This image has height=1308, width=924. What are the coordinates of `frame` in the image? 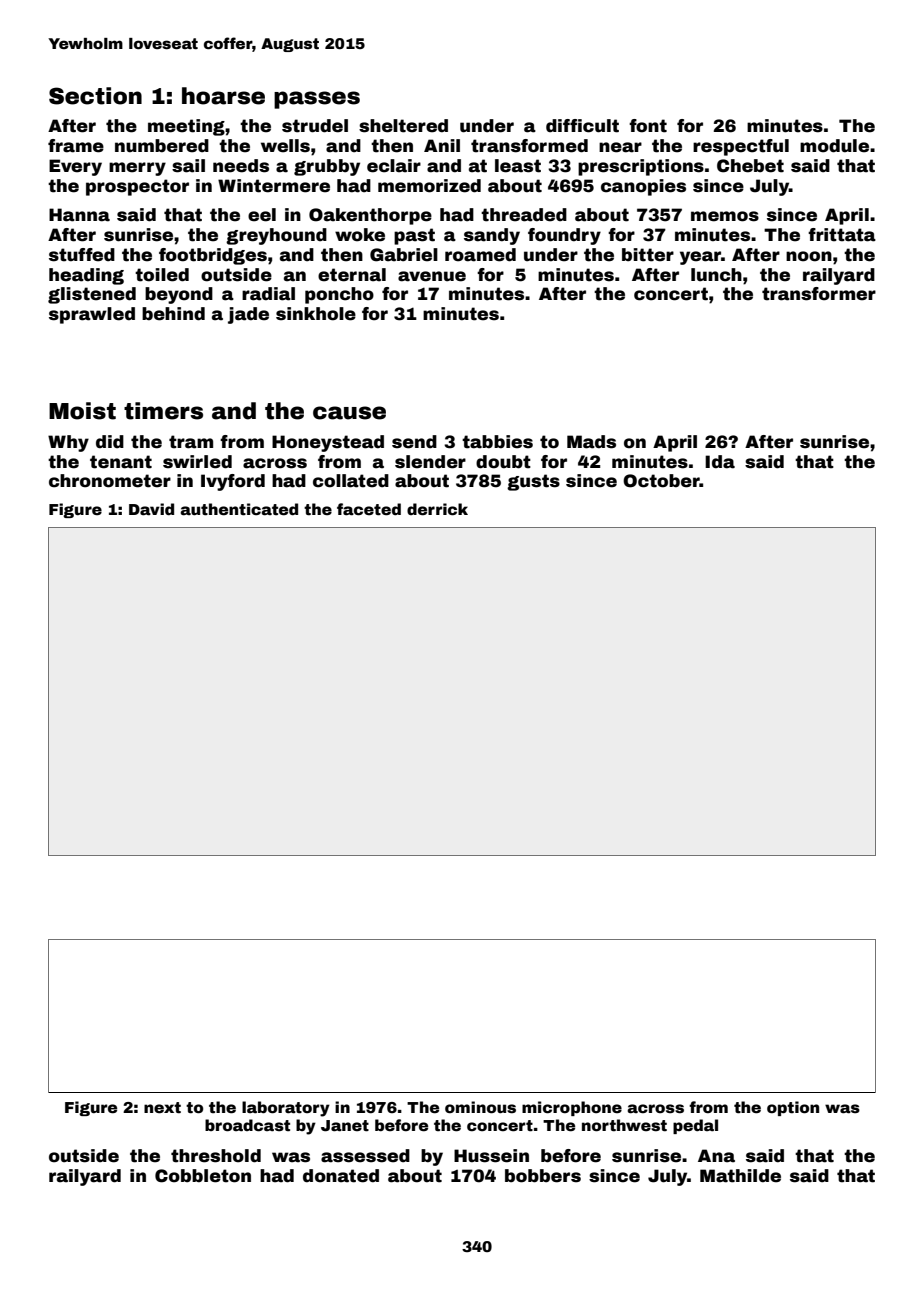 It's located at (76, 146).
